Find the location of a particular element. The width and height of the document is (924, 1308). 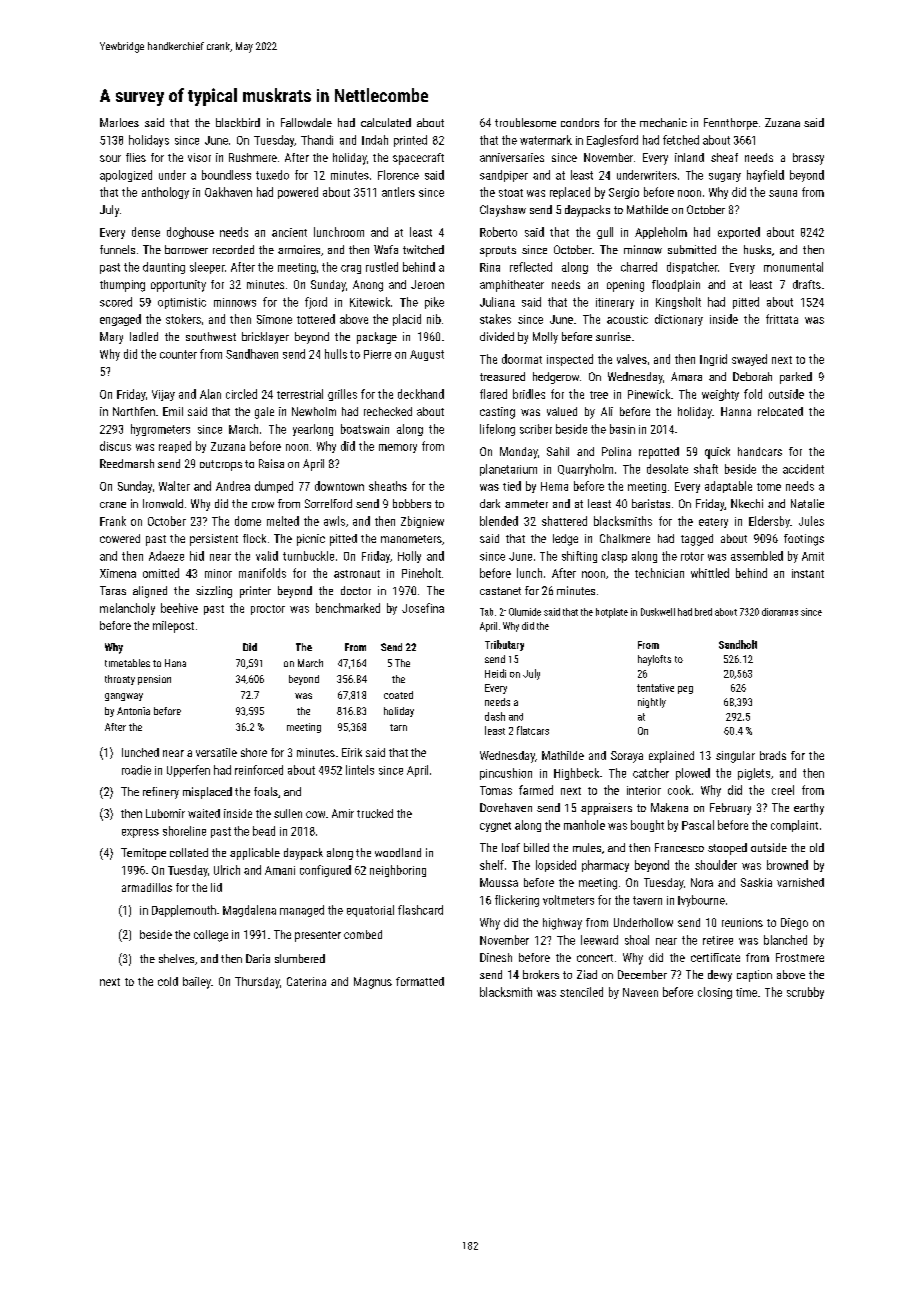

troublesome is located at coordinates (525, 122).
